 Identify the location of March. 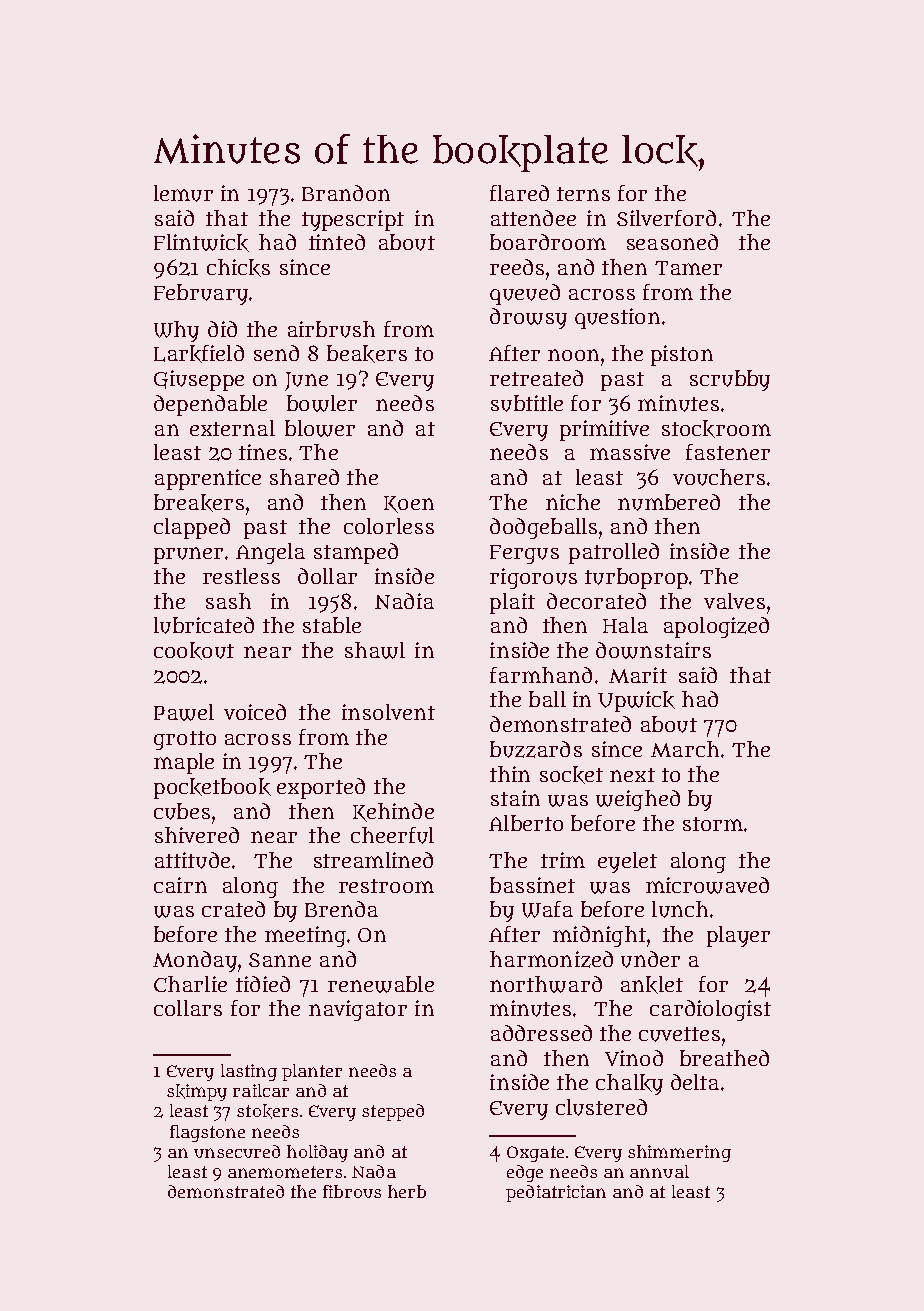
(685, 749).
